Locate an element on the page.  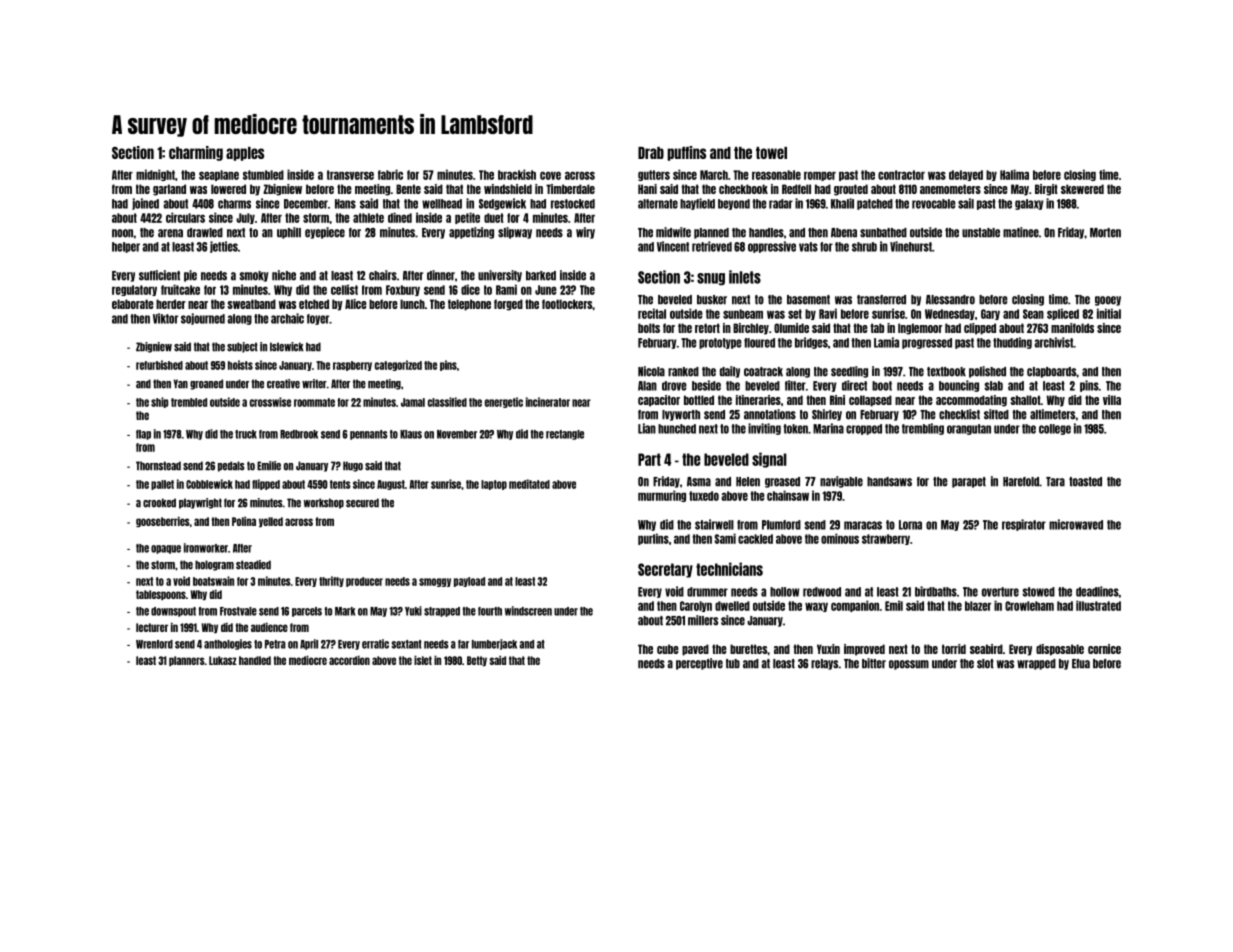
technicians is located at coordinates (729, 569).
